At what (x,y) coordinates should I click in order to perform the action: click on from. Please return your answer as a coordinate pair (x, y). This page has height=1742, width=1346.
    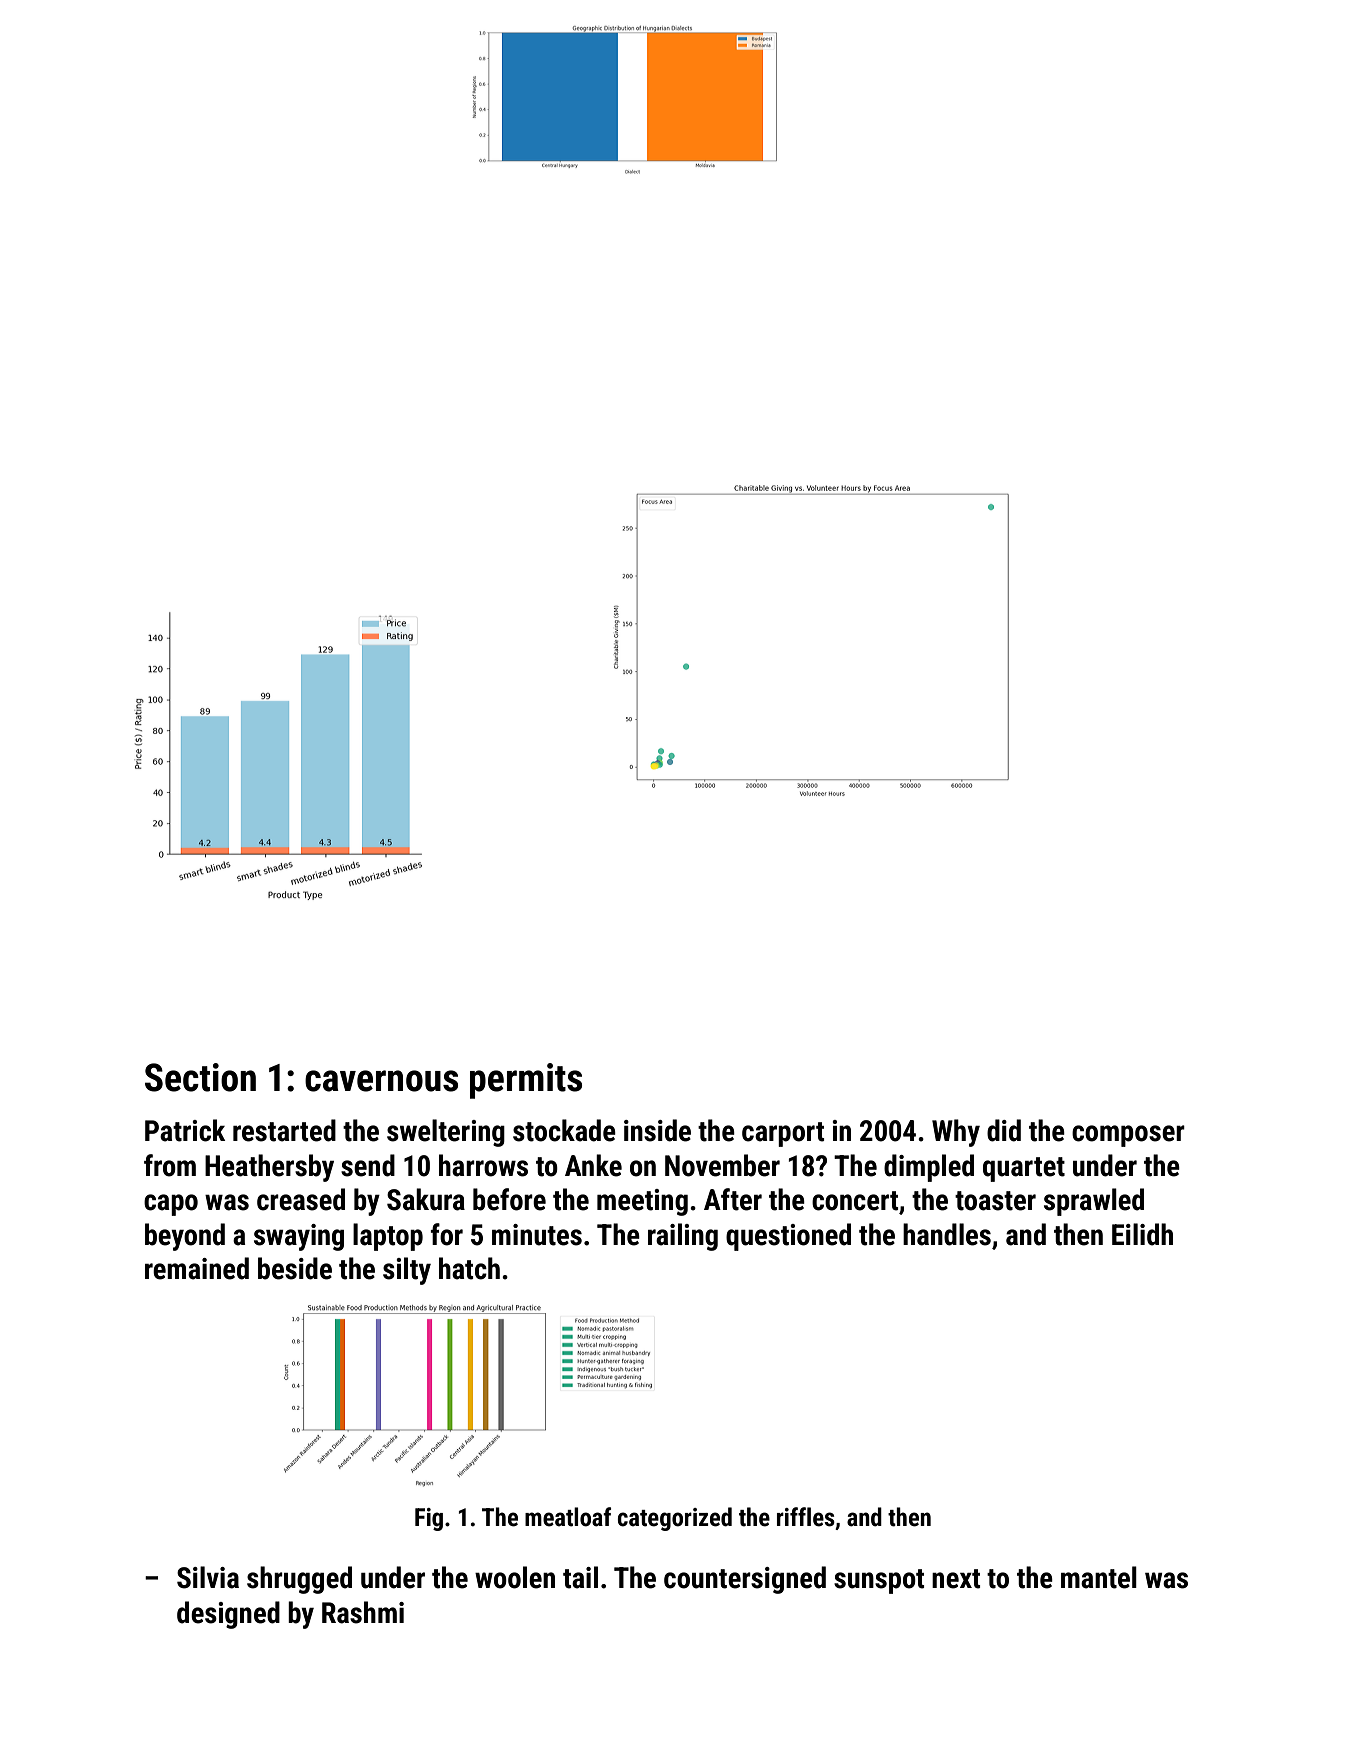
    Looking at the image, I should click on (170, 1165).
